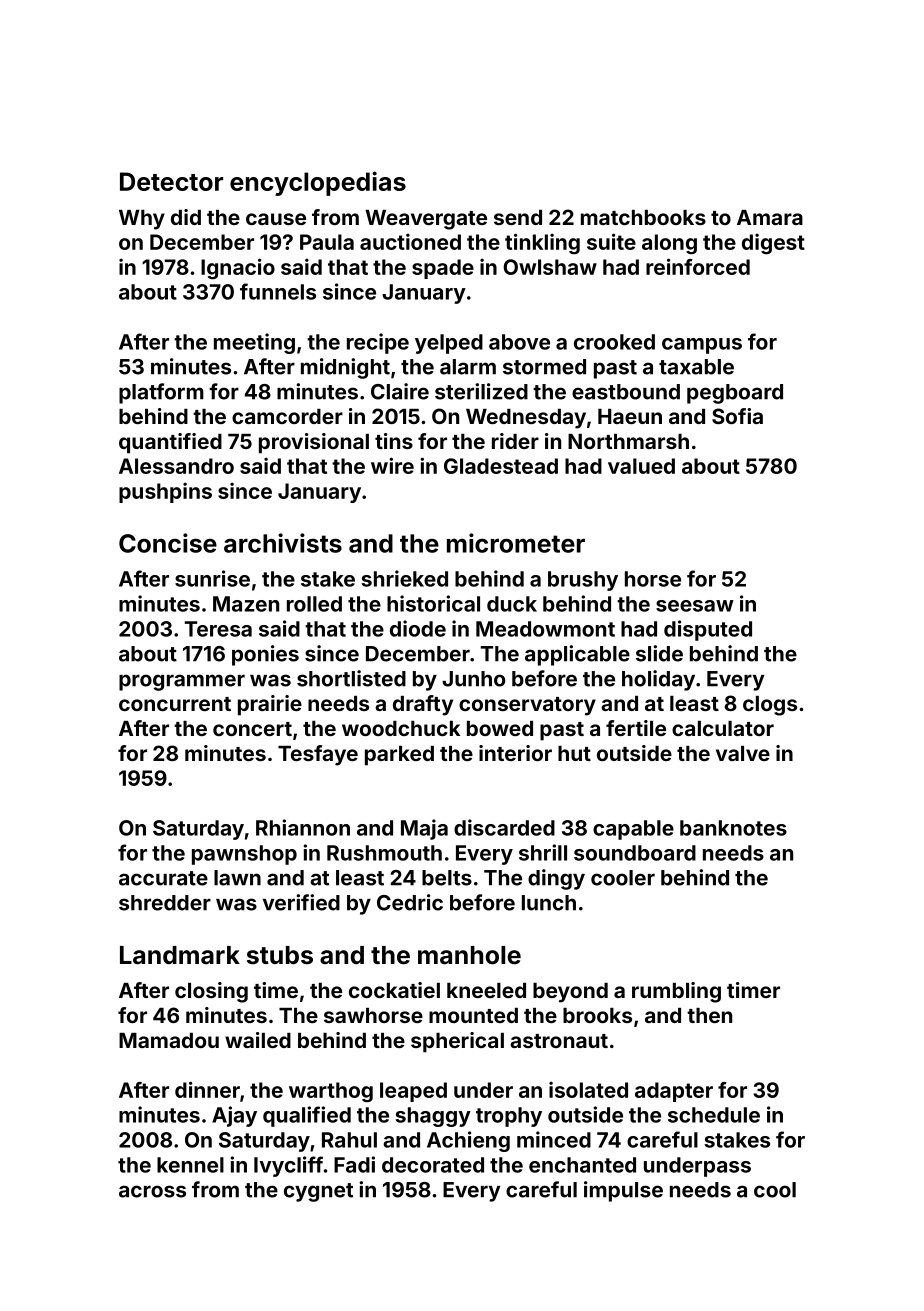 Image resolution: width=924 pixels, height=1311 pixels. I want to click on across, so click(152, 1191).
